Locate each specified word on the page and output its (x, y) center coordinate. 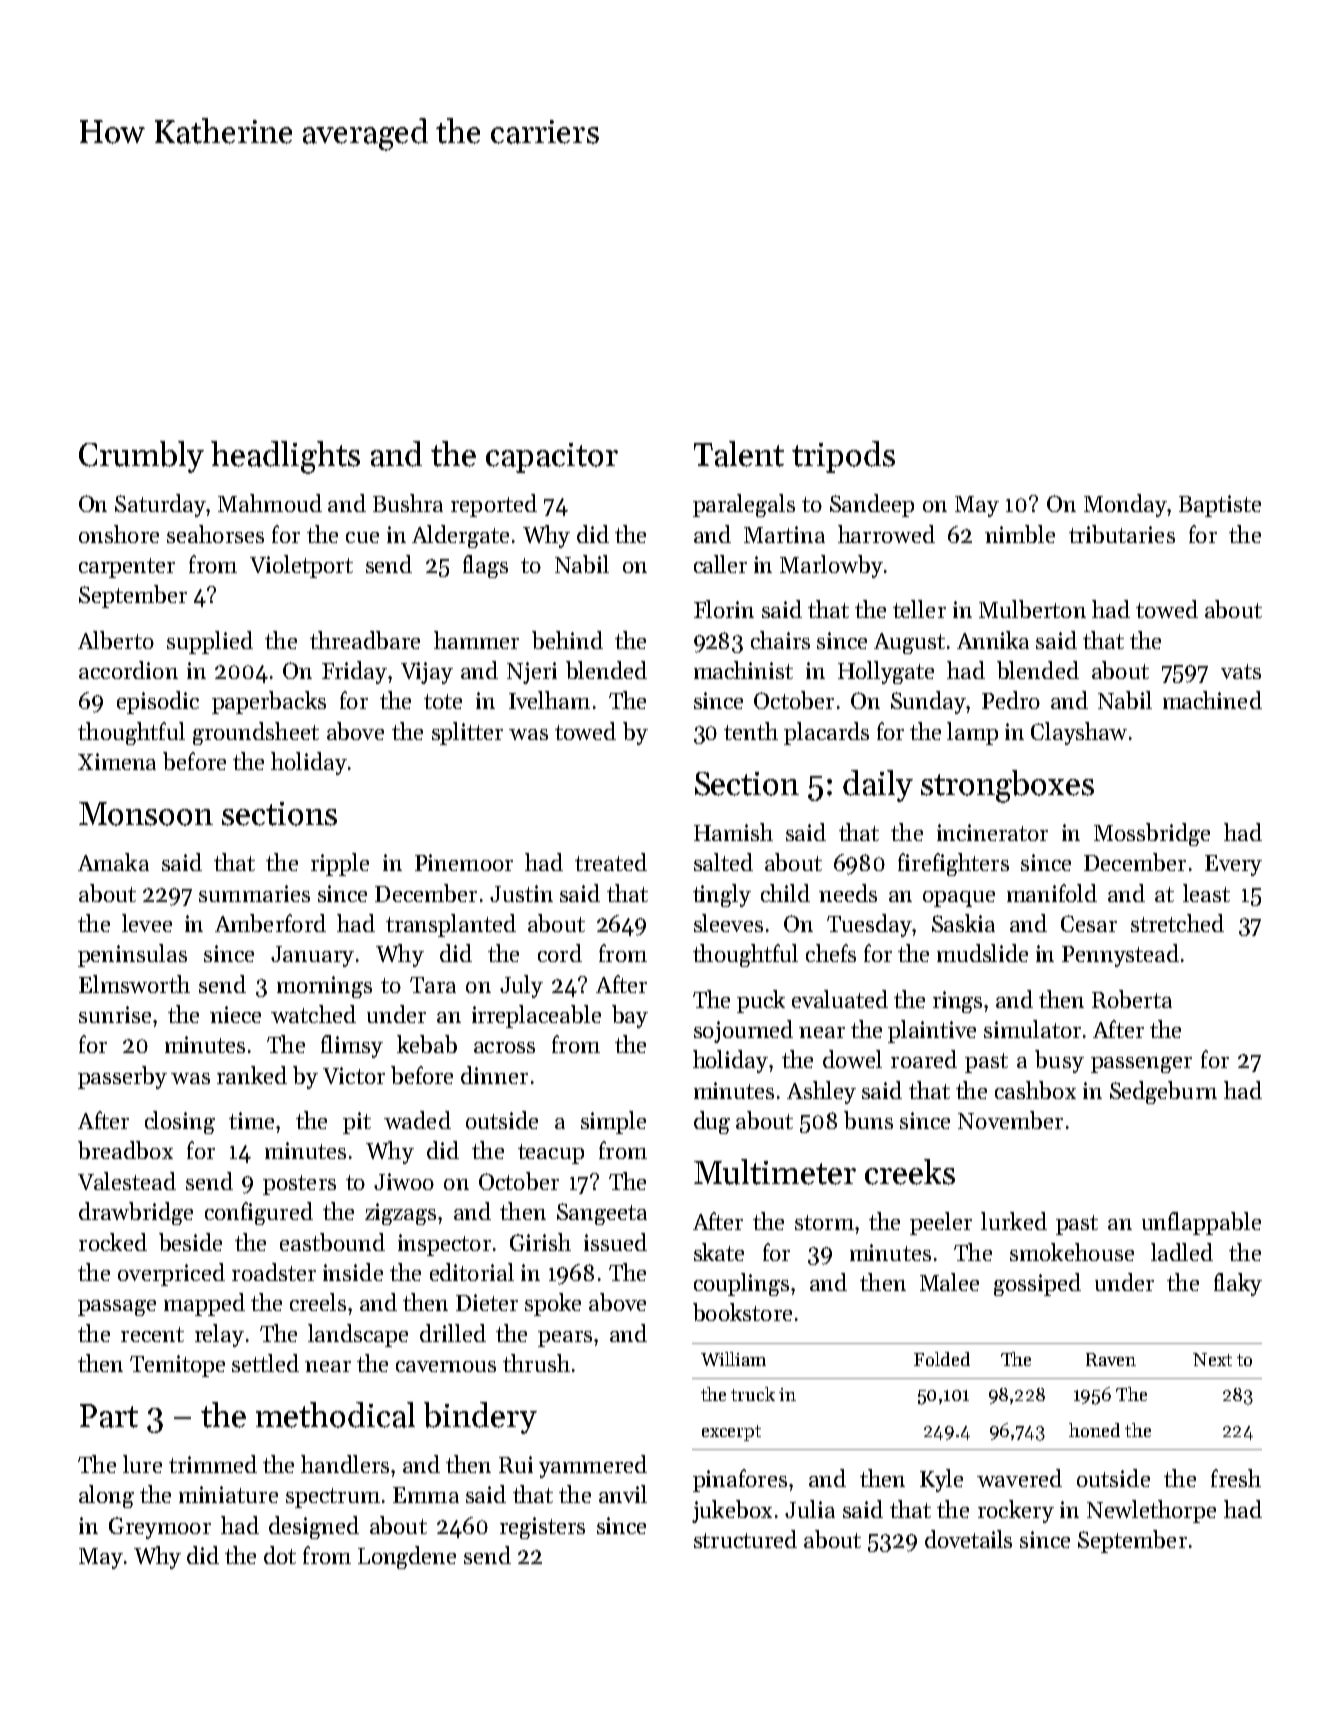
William (733, 1359)
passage (117, 1308)
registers (542, 1528)
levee (147, 923)
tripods (843, 457)
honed (1094, 1430)
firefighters (953, 864)
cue (362, 537)
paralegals (744, 505)
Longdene (407, 1557)
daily (878, 786)
